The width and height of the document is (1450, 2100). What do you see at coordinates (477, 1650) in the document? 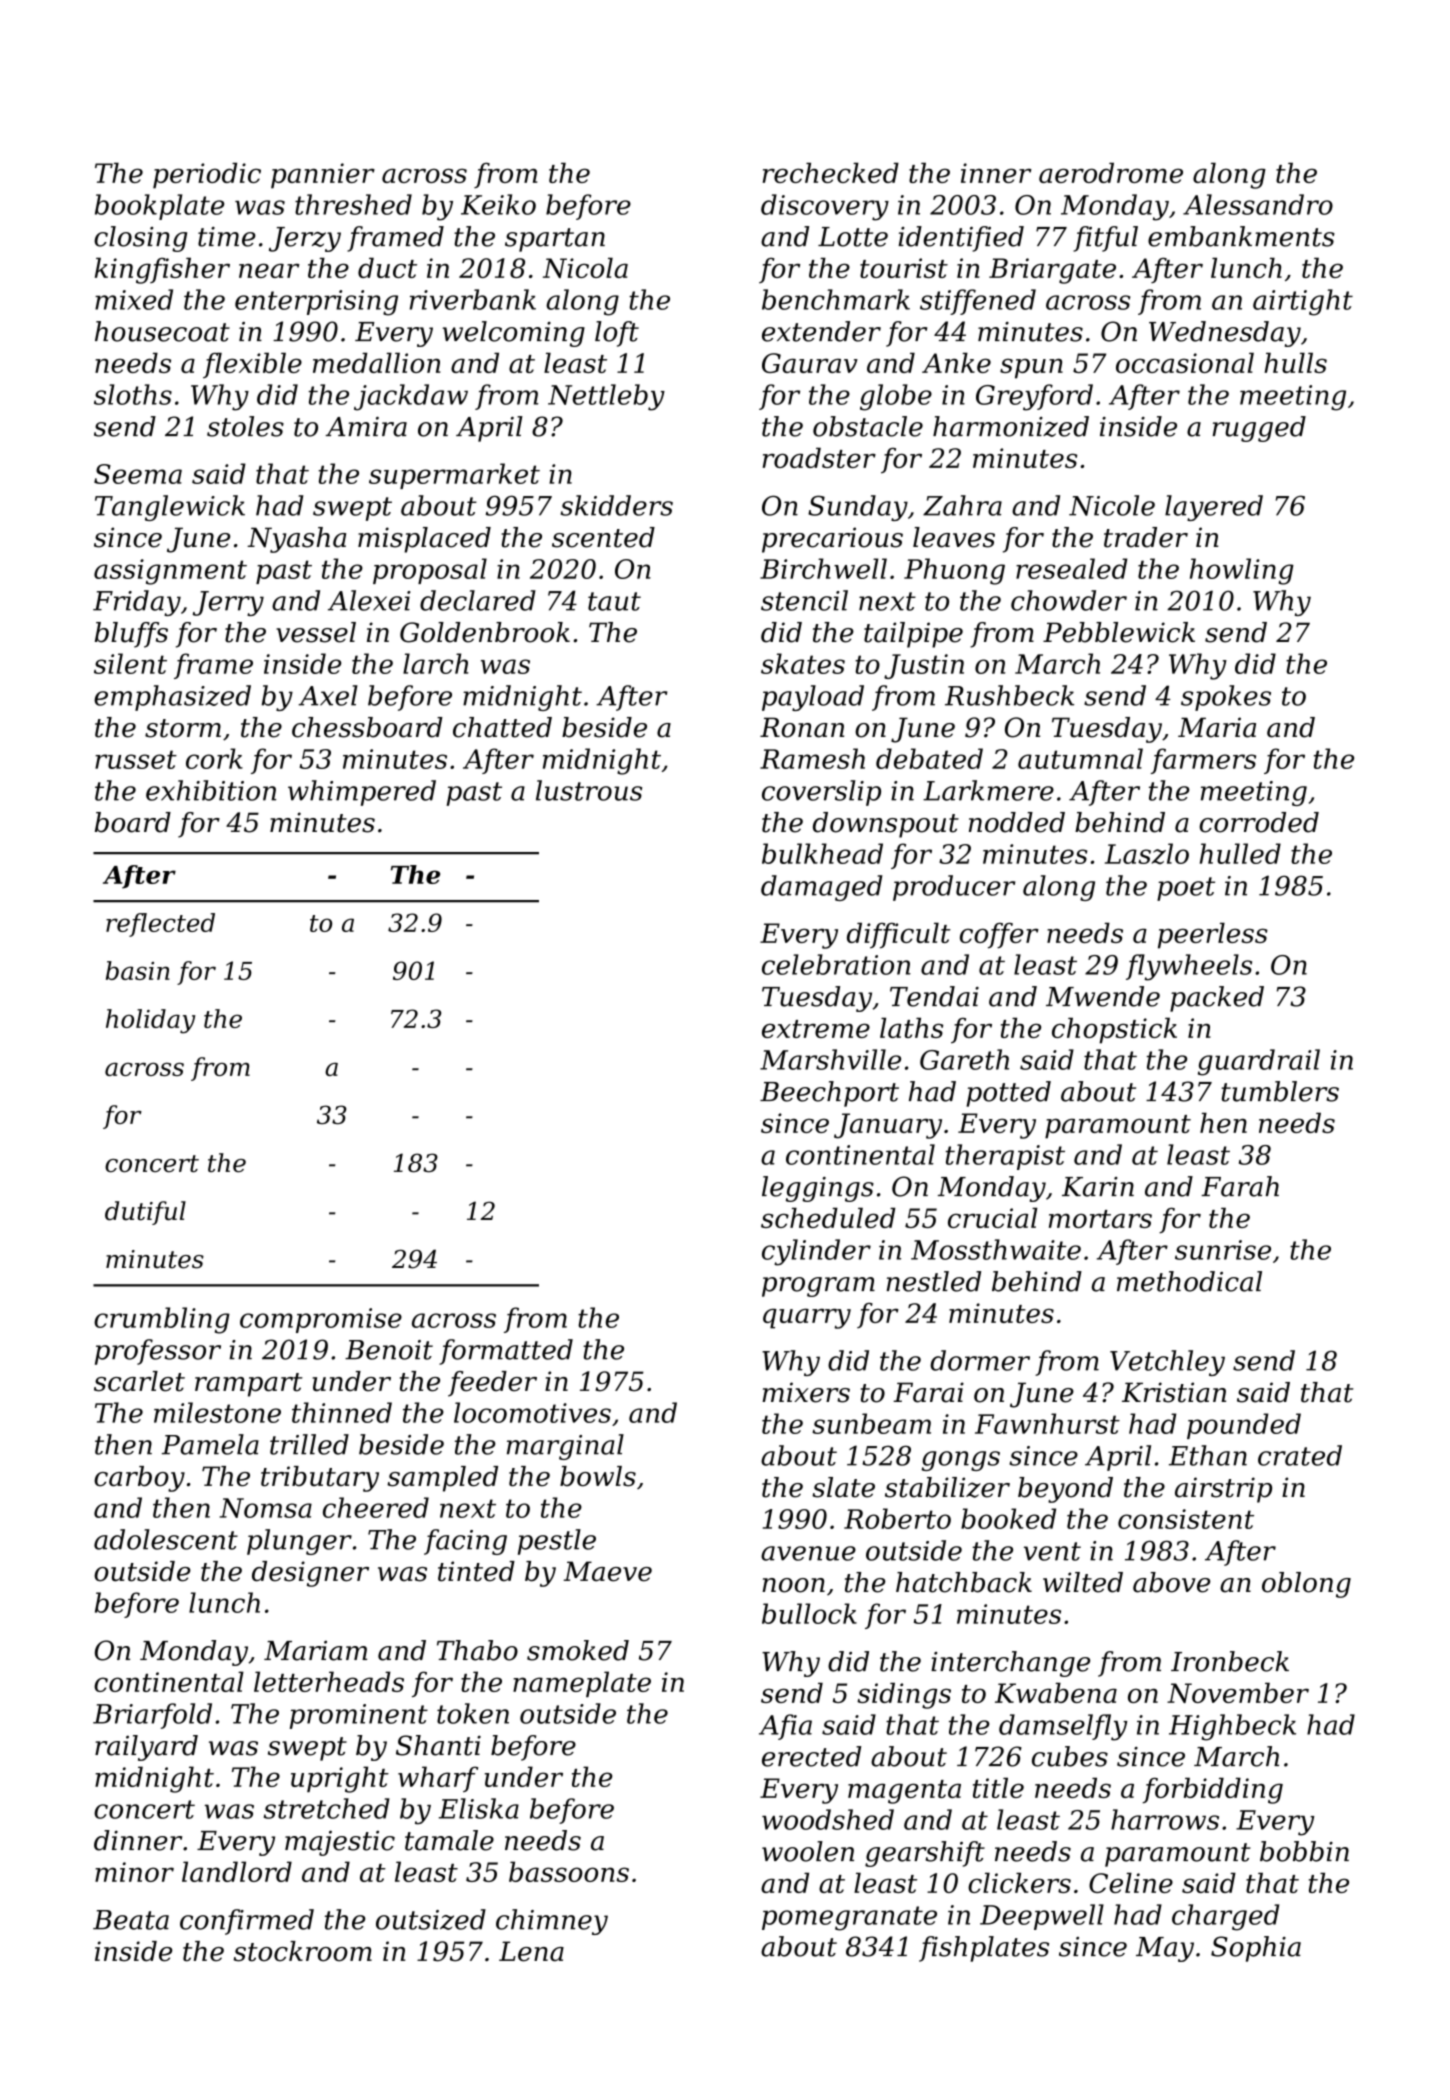
I see `Thabo` at bounding box center [477, 1650].
